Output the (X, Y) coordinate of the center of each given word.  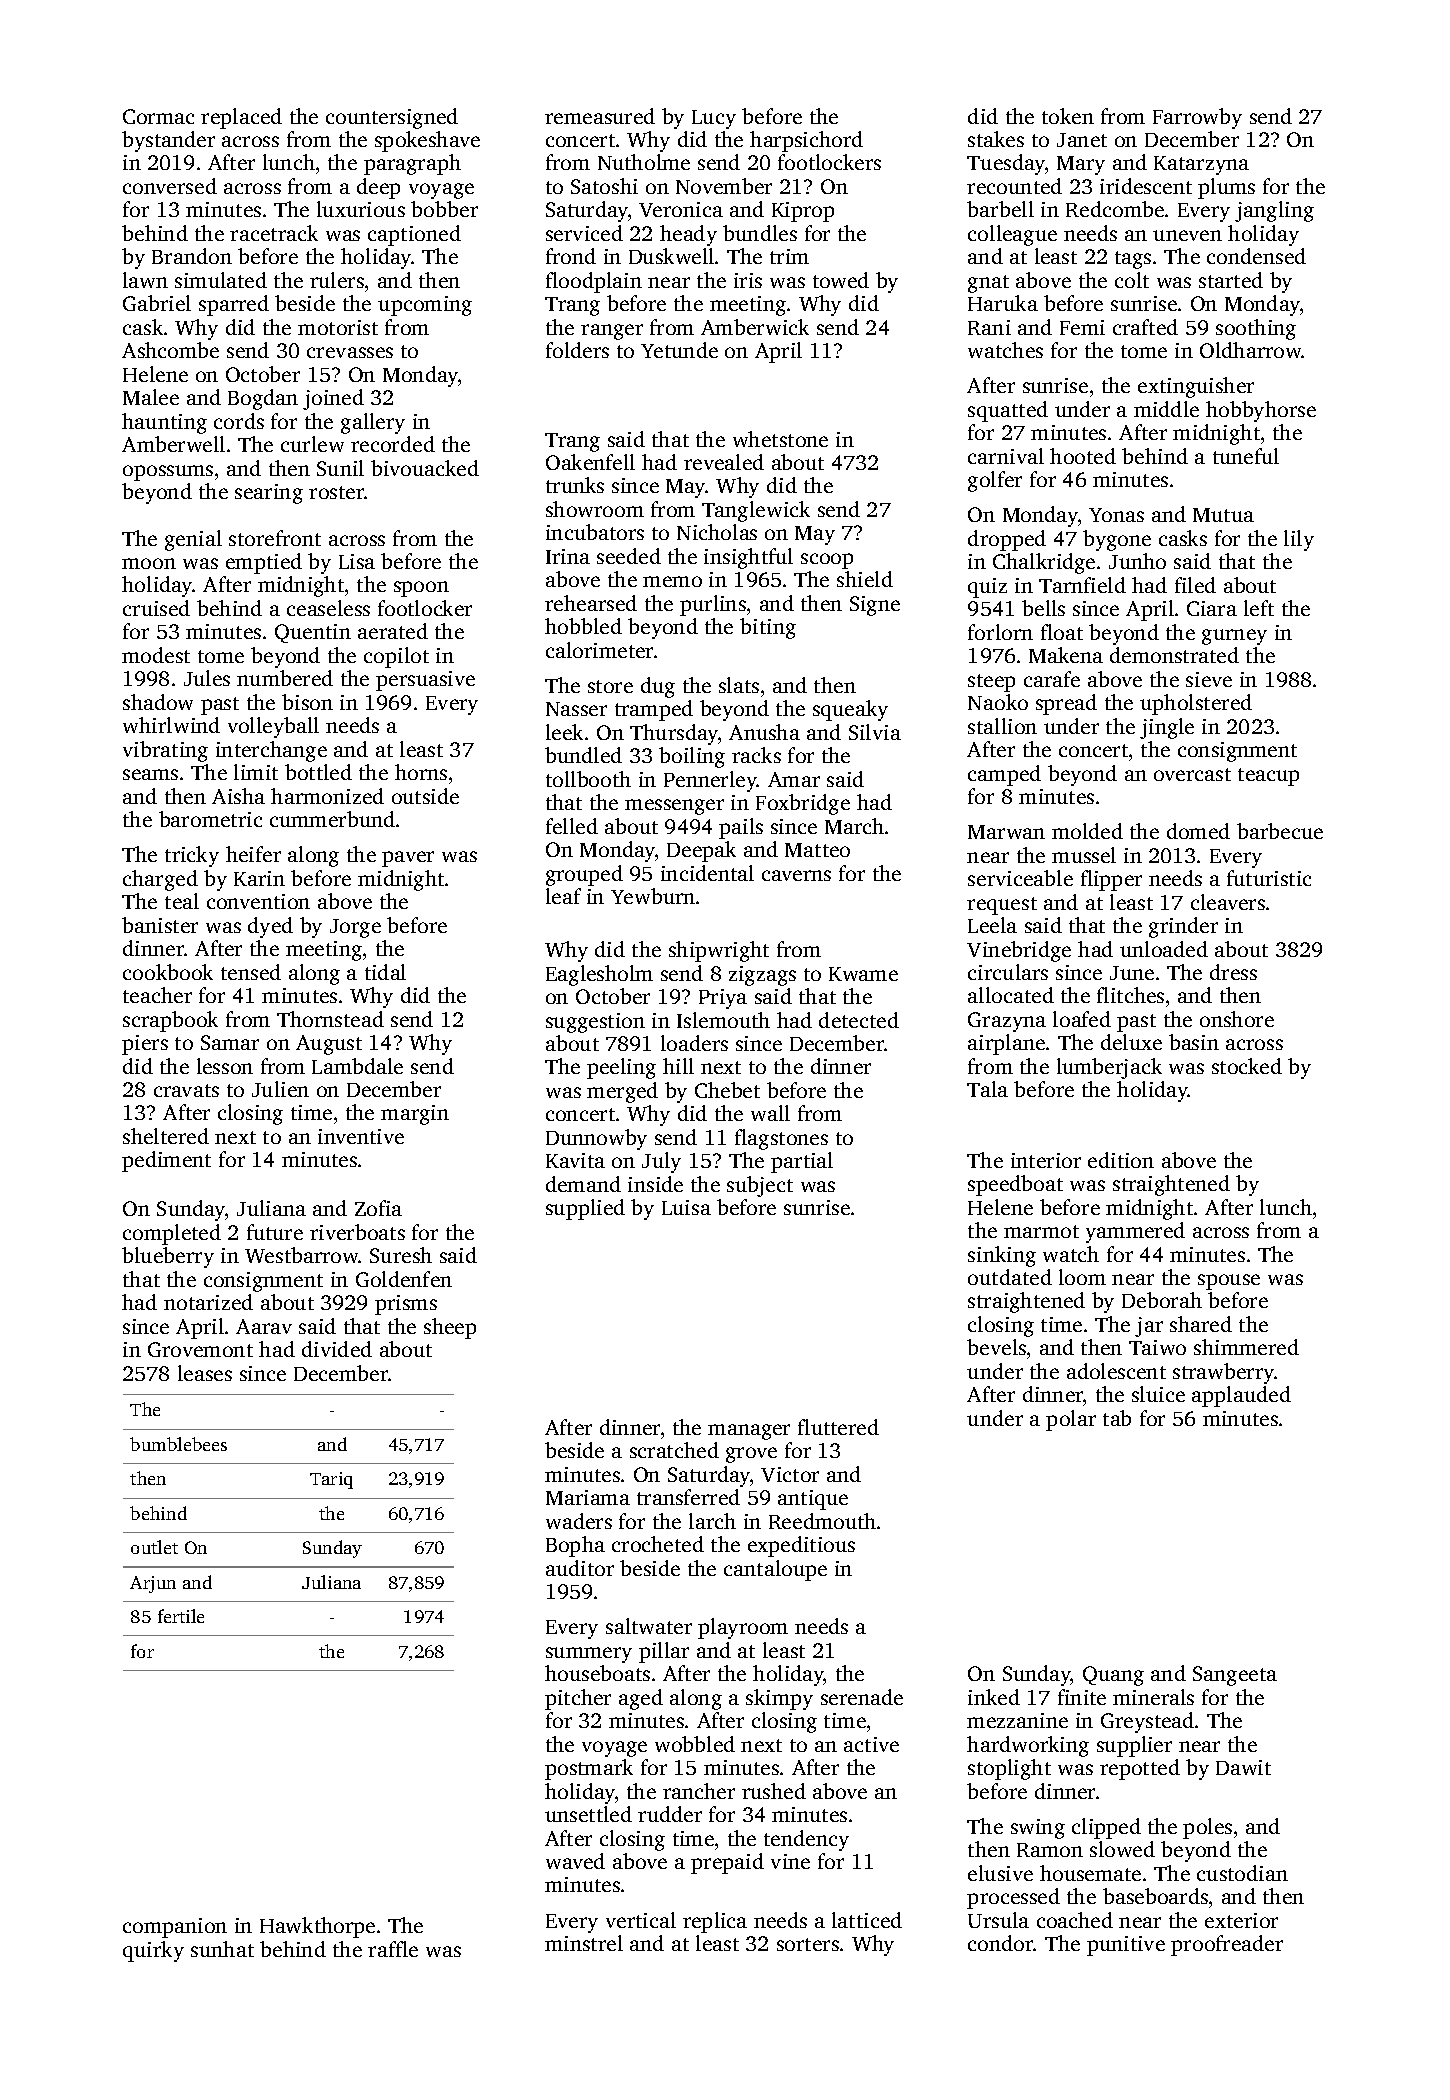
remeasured (600, 116)
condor (1001, 1943)
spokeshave (427, 141)
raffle (393, 1949)
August (329, 1045)
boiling (692, 757)
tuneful (1246, 456)
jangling (1274, 211)
